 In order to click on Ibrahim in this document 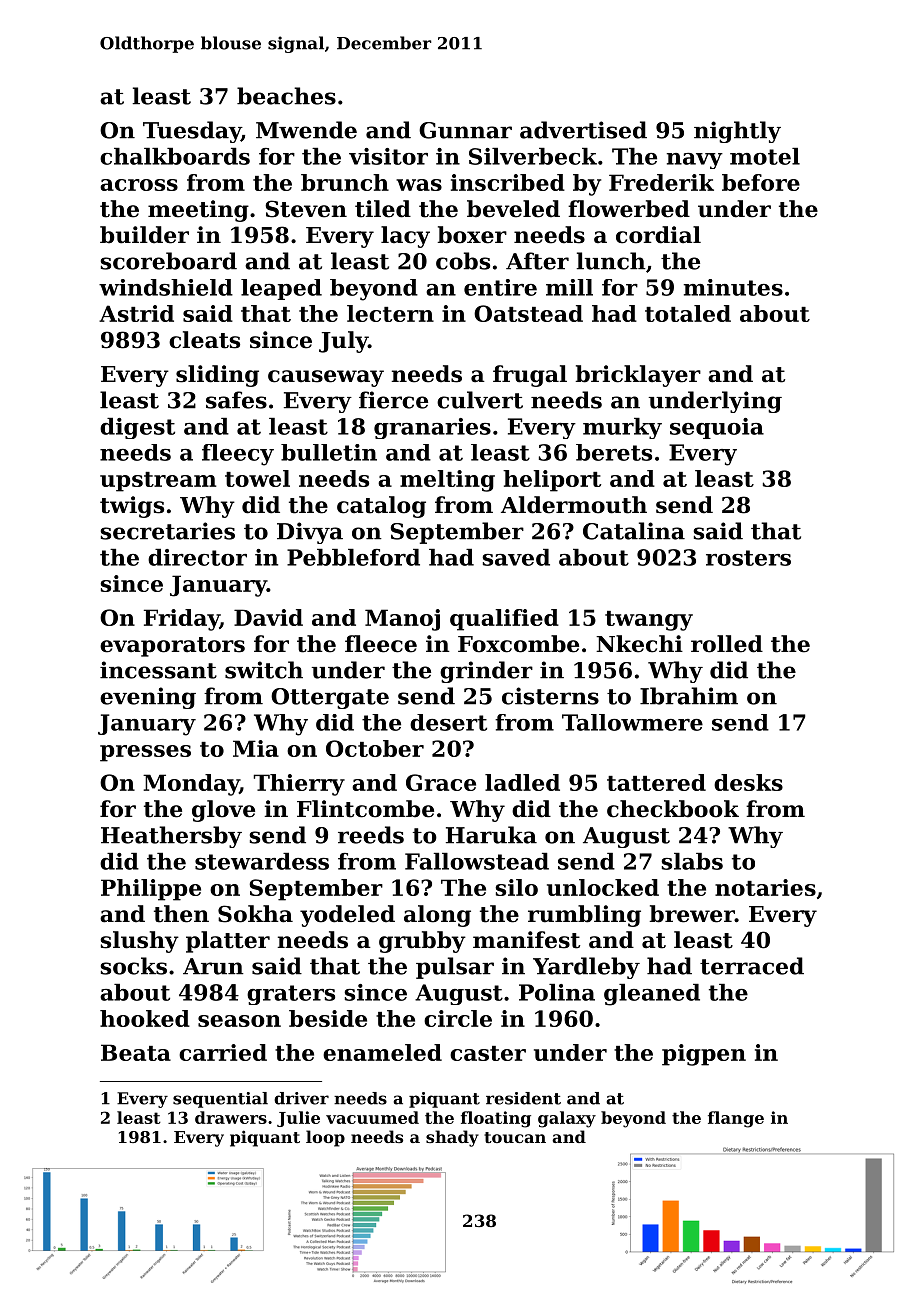, I will do `click(689, 696)`.
